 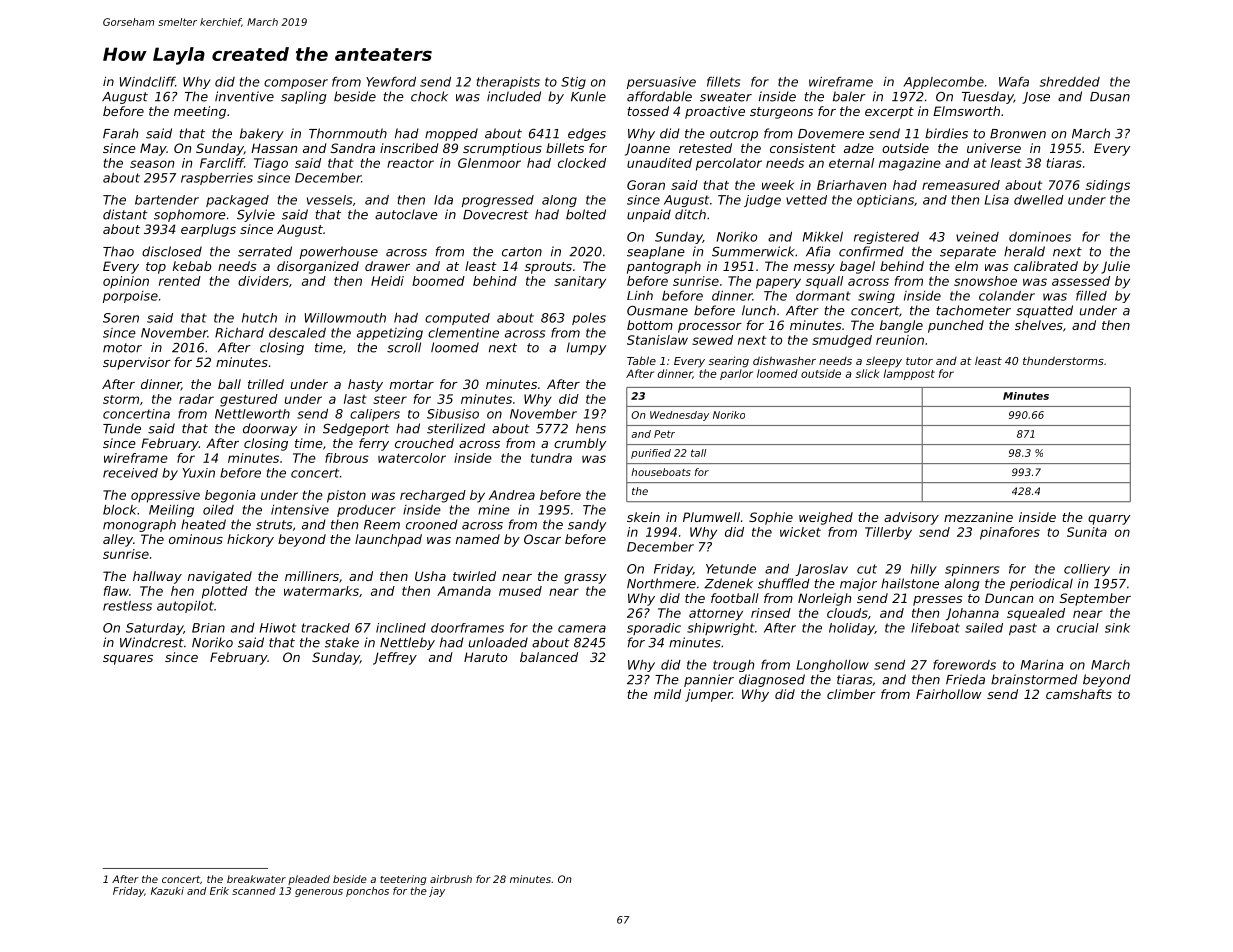 What do you see at coordinates (130, 473) in the document?
I see `received` at bounding box center [130, 473].
